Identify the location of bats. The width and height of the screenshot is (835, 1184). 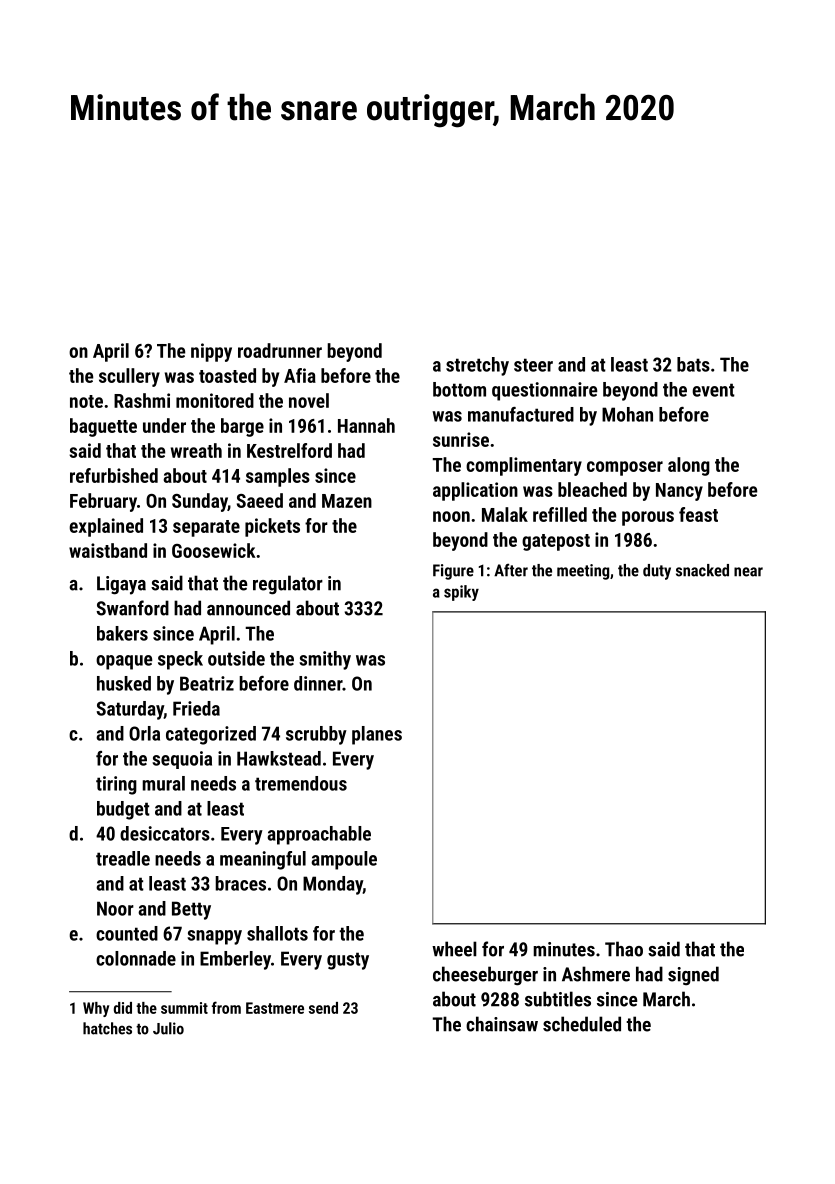
(693, 364).
